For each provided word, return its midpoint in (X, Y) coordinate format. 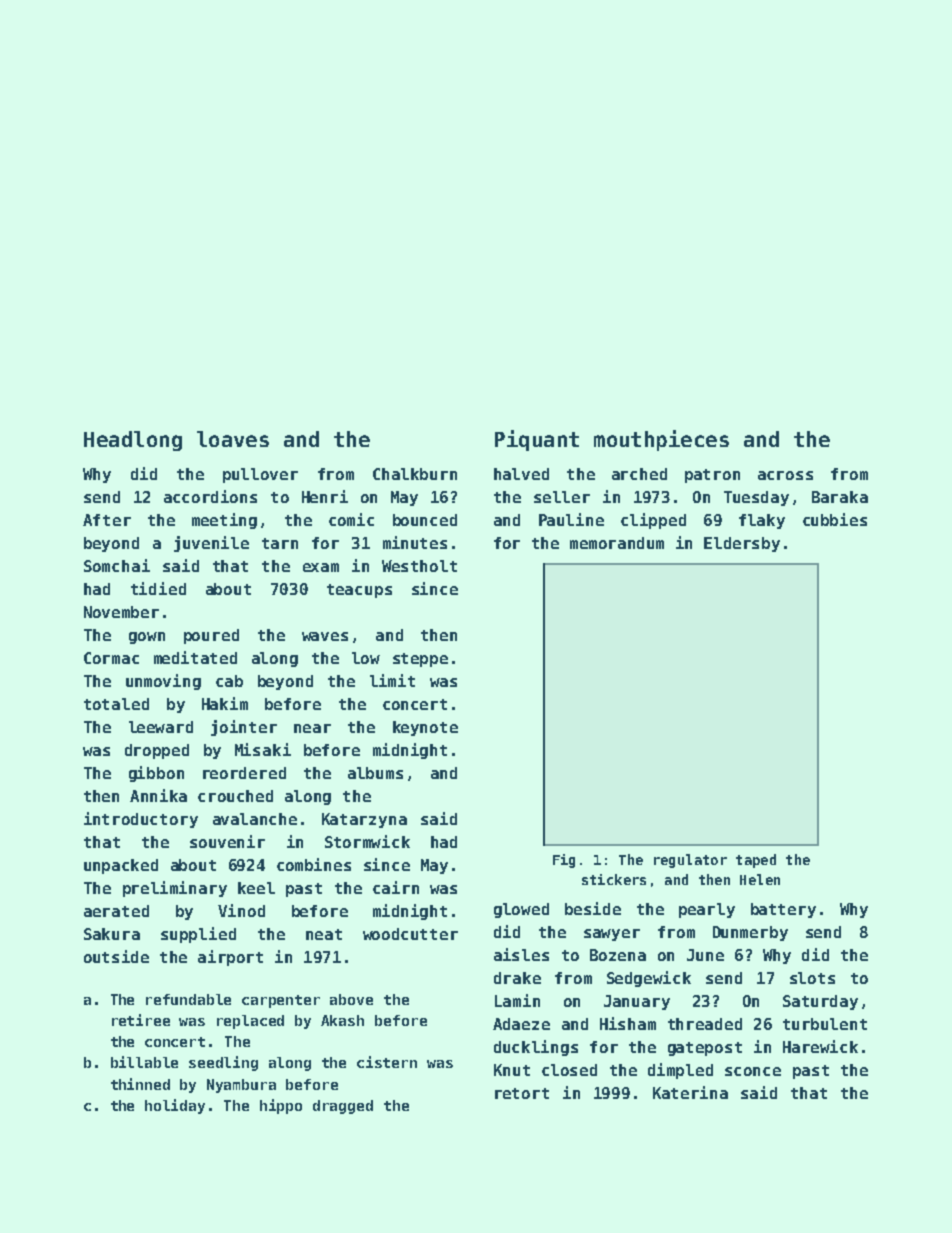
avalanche (255, 819)
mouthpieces (661, 440)
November (121, 612)
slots (812, 978)
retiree (141, 1020)
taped (756, 861)
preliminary (175, 889)
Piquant (537, 440)
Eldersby (742, 544)
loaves (233, 439)
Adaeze (521, 1024)
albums (375, 773)
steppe (420, 660)
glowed (521, 910)
